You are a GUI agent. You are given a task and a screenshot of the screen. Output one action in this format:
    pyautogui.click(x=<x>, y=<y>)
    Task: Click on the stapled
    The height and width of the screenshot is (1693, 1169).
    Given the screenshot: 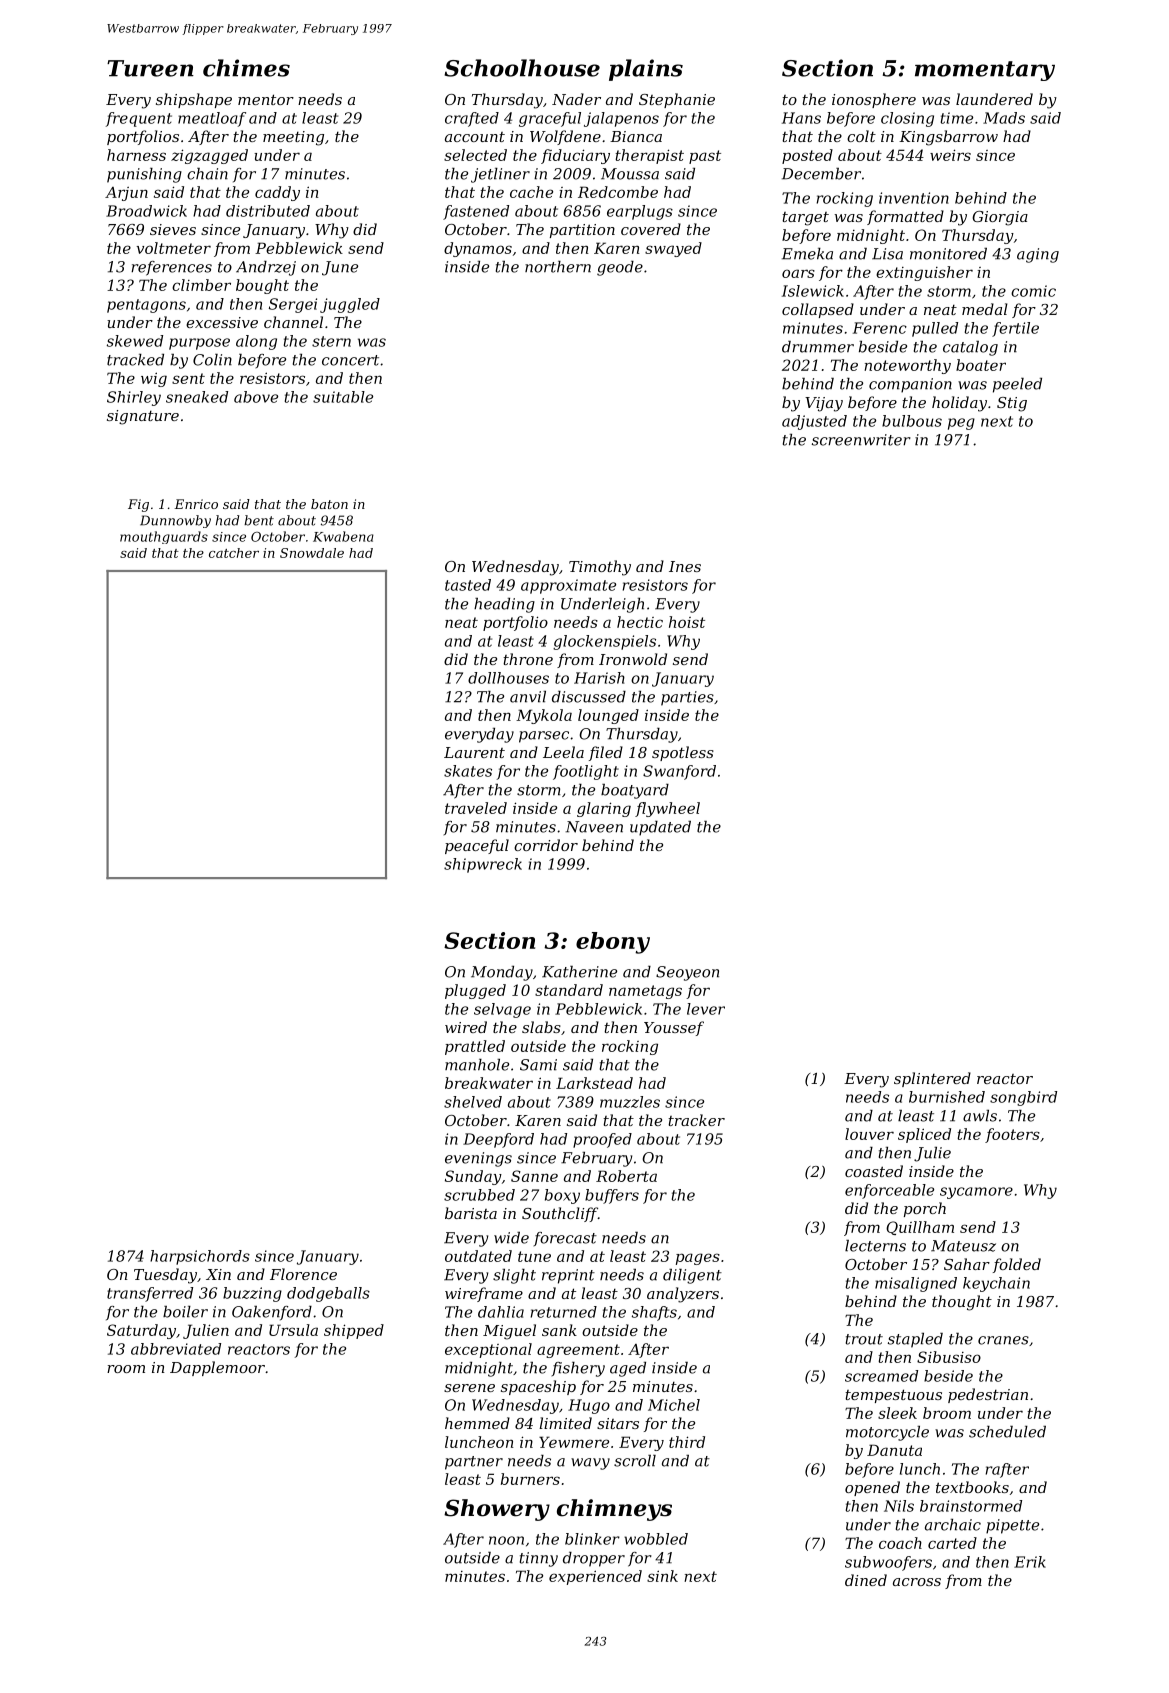 What is the action you would take?
    pyautogui.click(x=915, y=1340)
